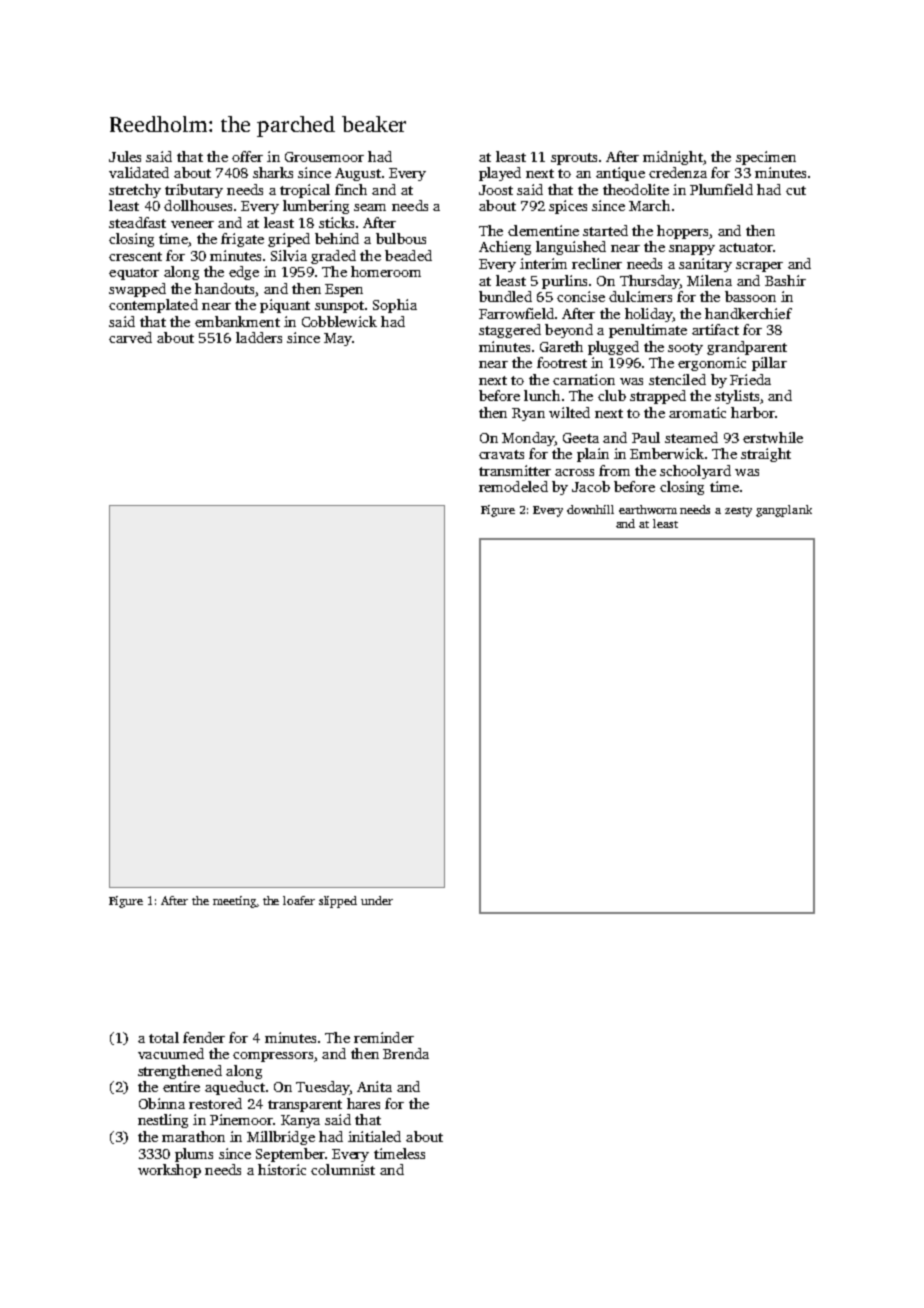  What do you see at coordinates (363, 1103) in the page?
I see `hares` at bounding box center [363, 1103].
